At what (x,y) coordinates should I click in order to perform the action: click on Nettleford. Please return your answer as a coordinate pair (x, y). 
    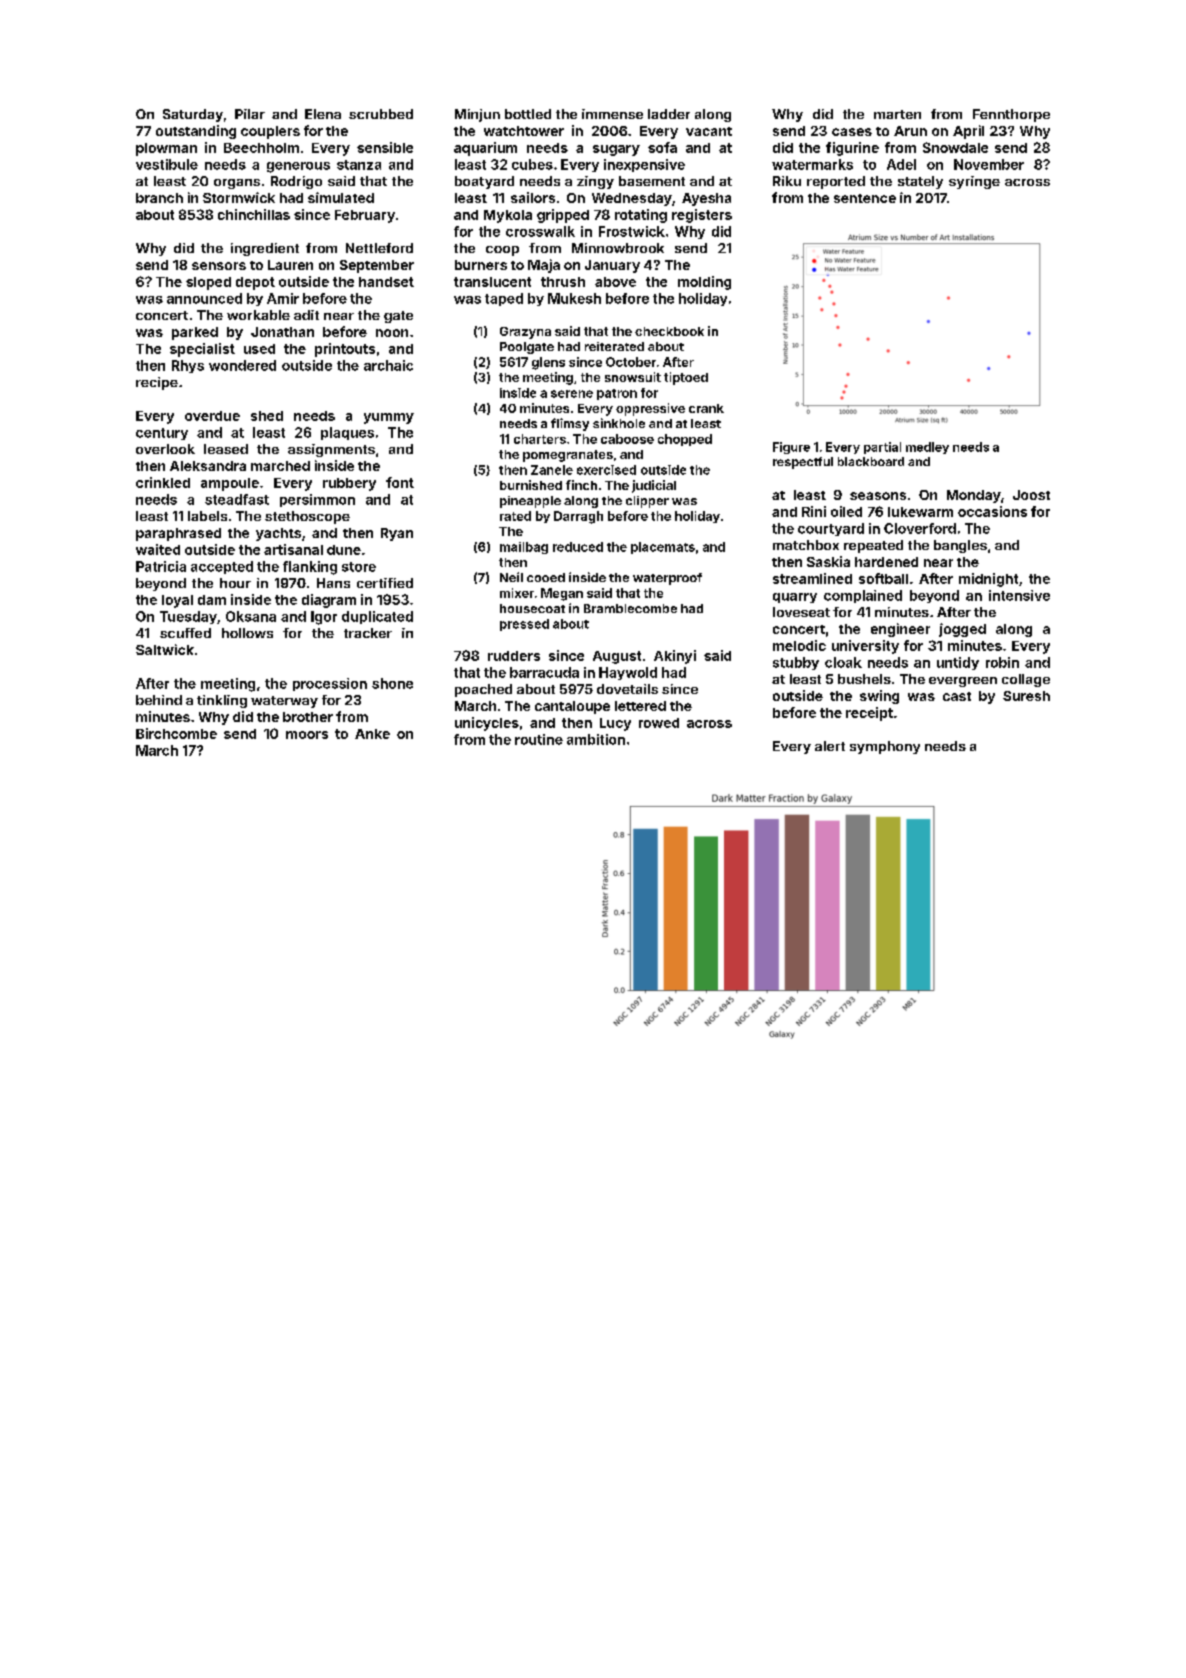
    Looking at the image, I should click on (379, 248).
